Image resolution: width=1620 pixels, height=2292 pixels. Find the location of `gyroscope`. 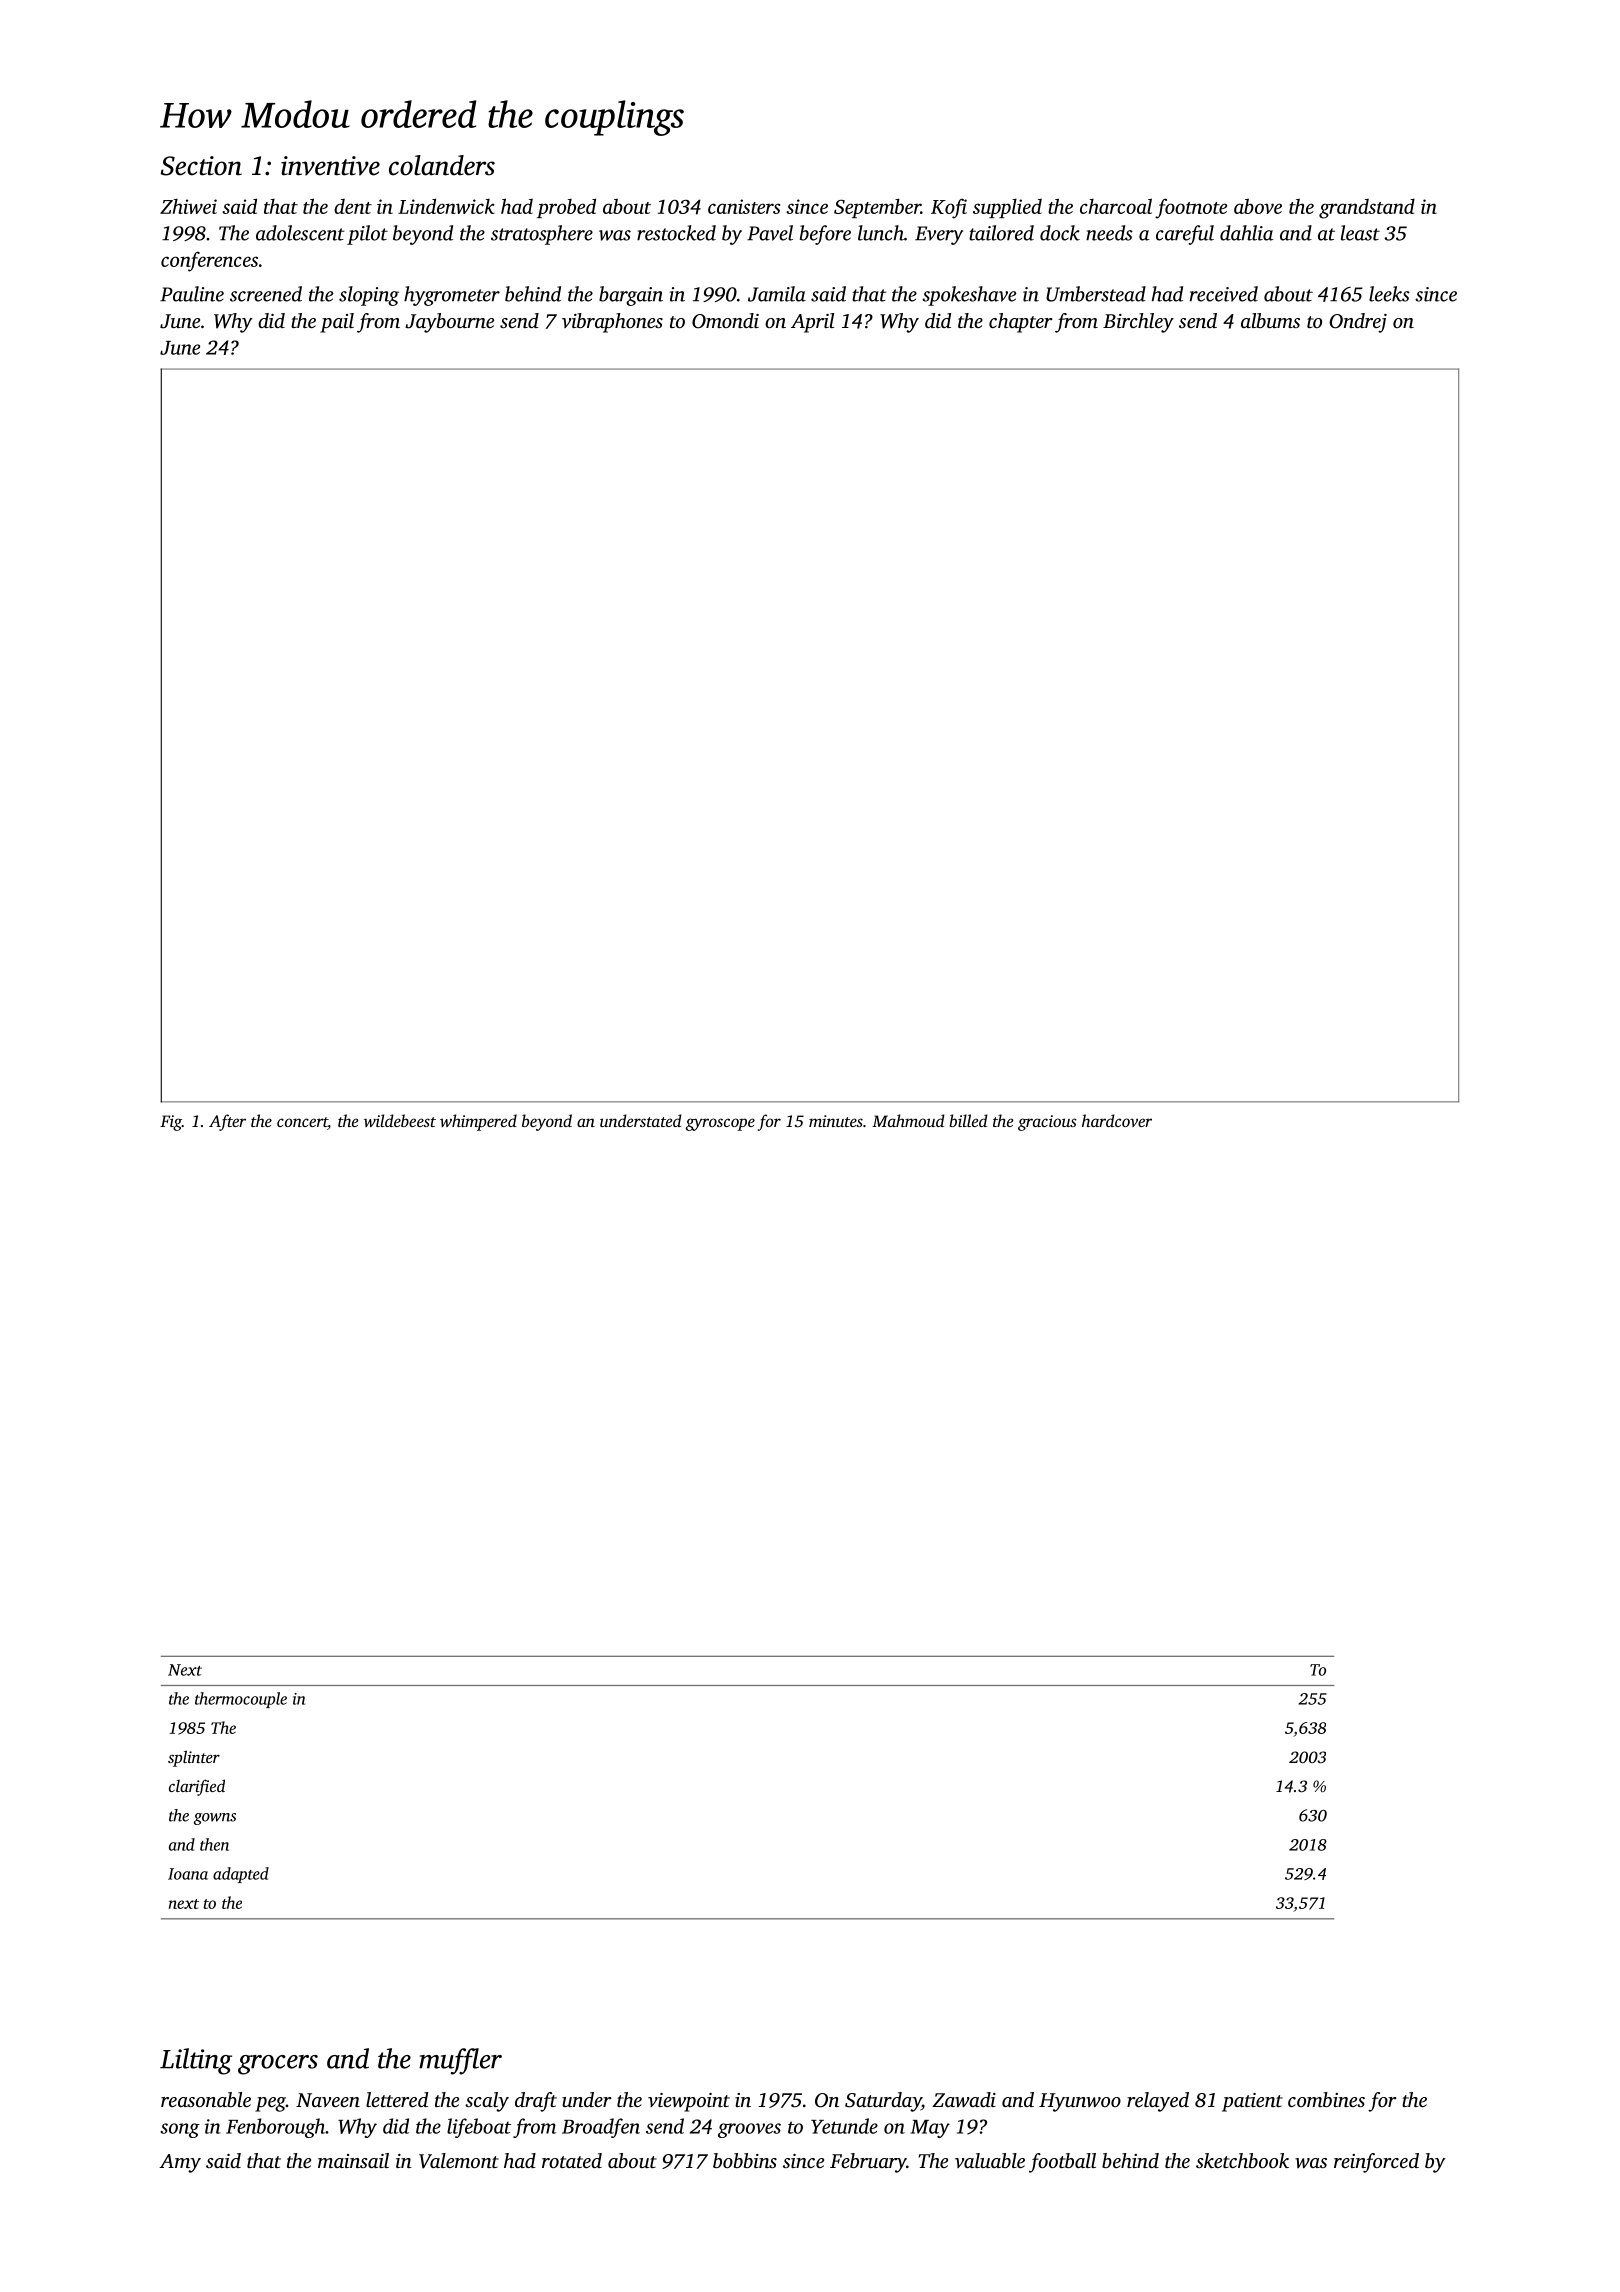

gyroscope is located at coordinates (720, 1124).
